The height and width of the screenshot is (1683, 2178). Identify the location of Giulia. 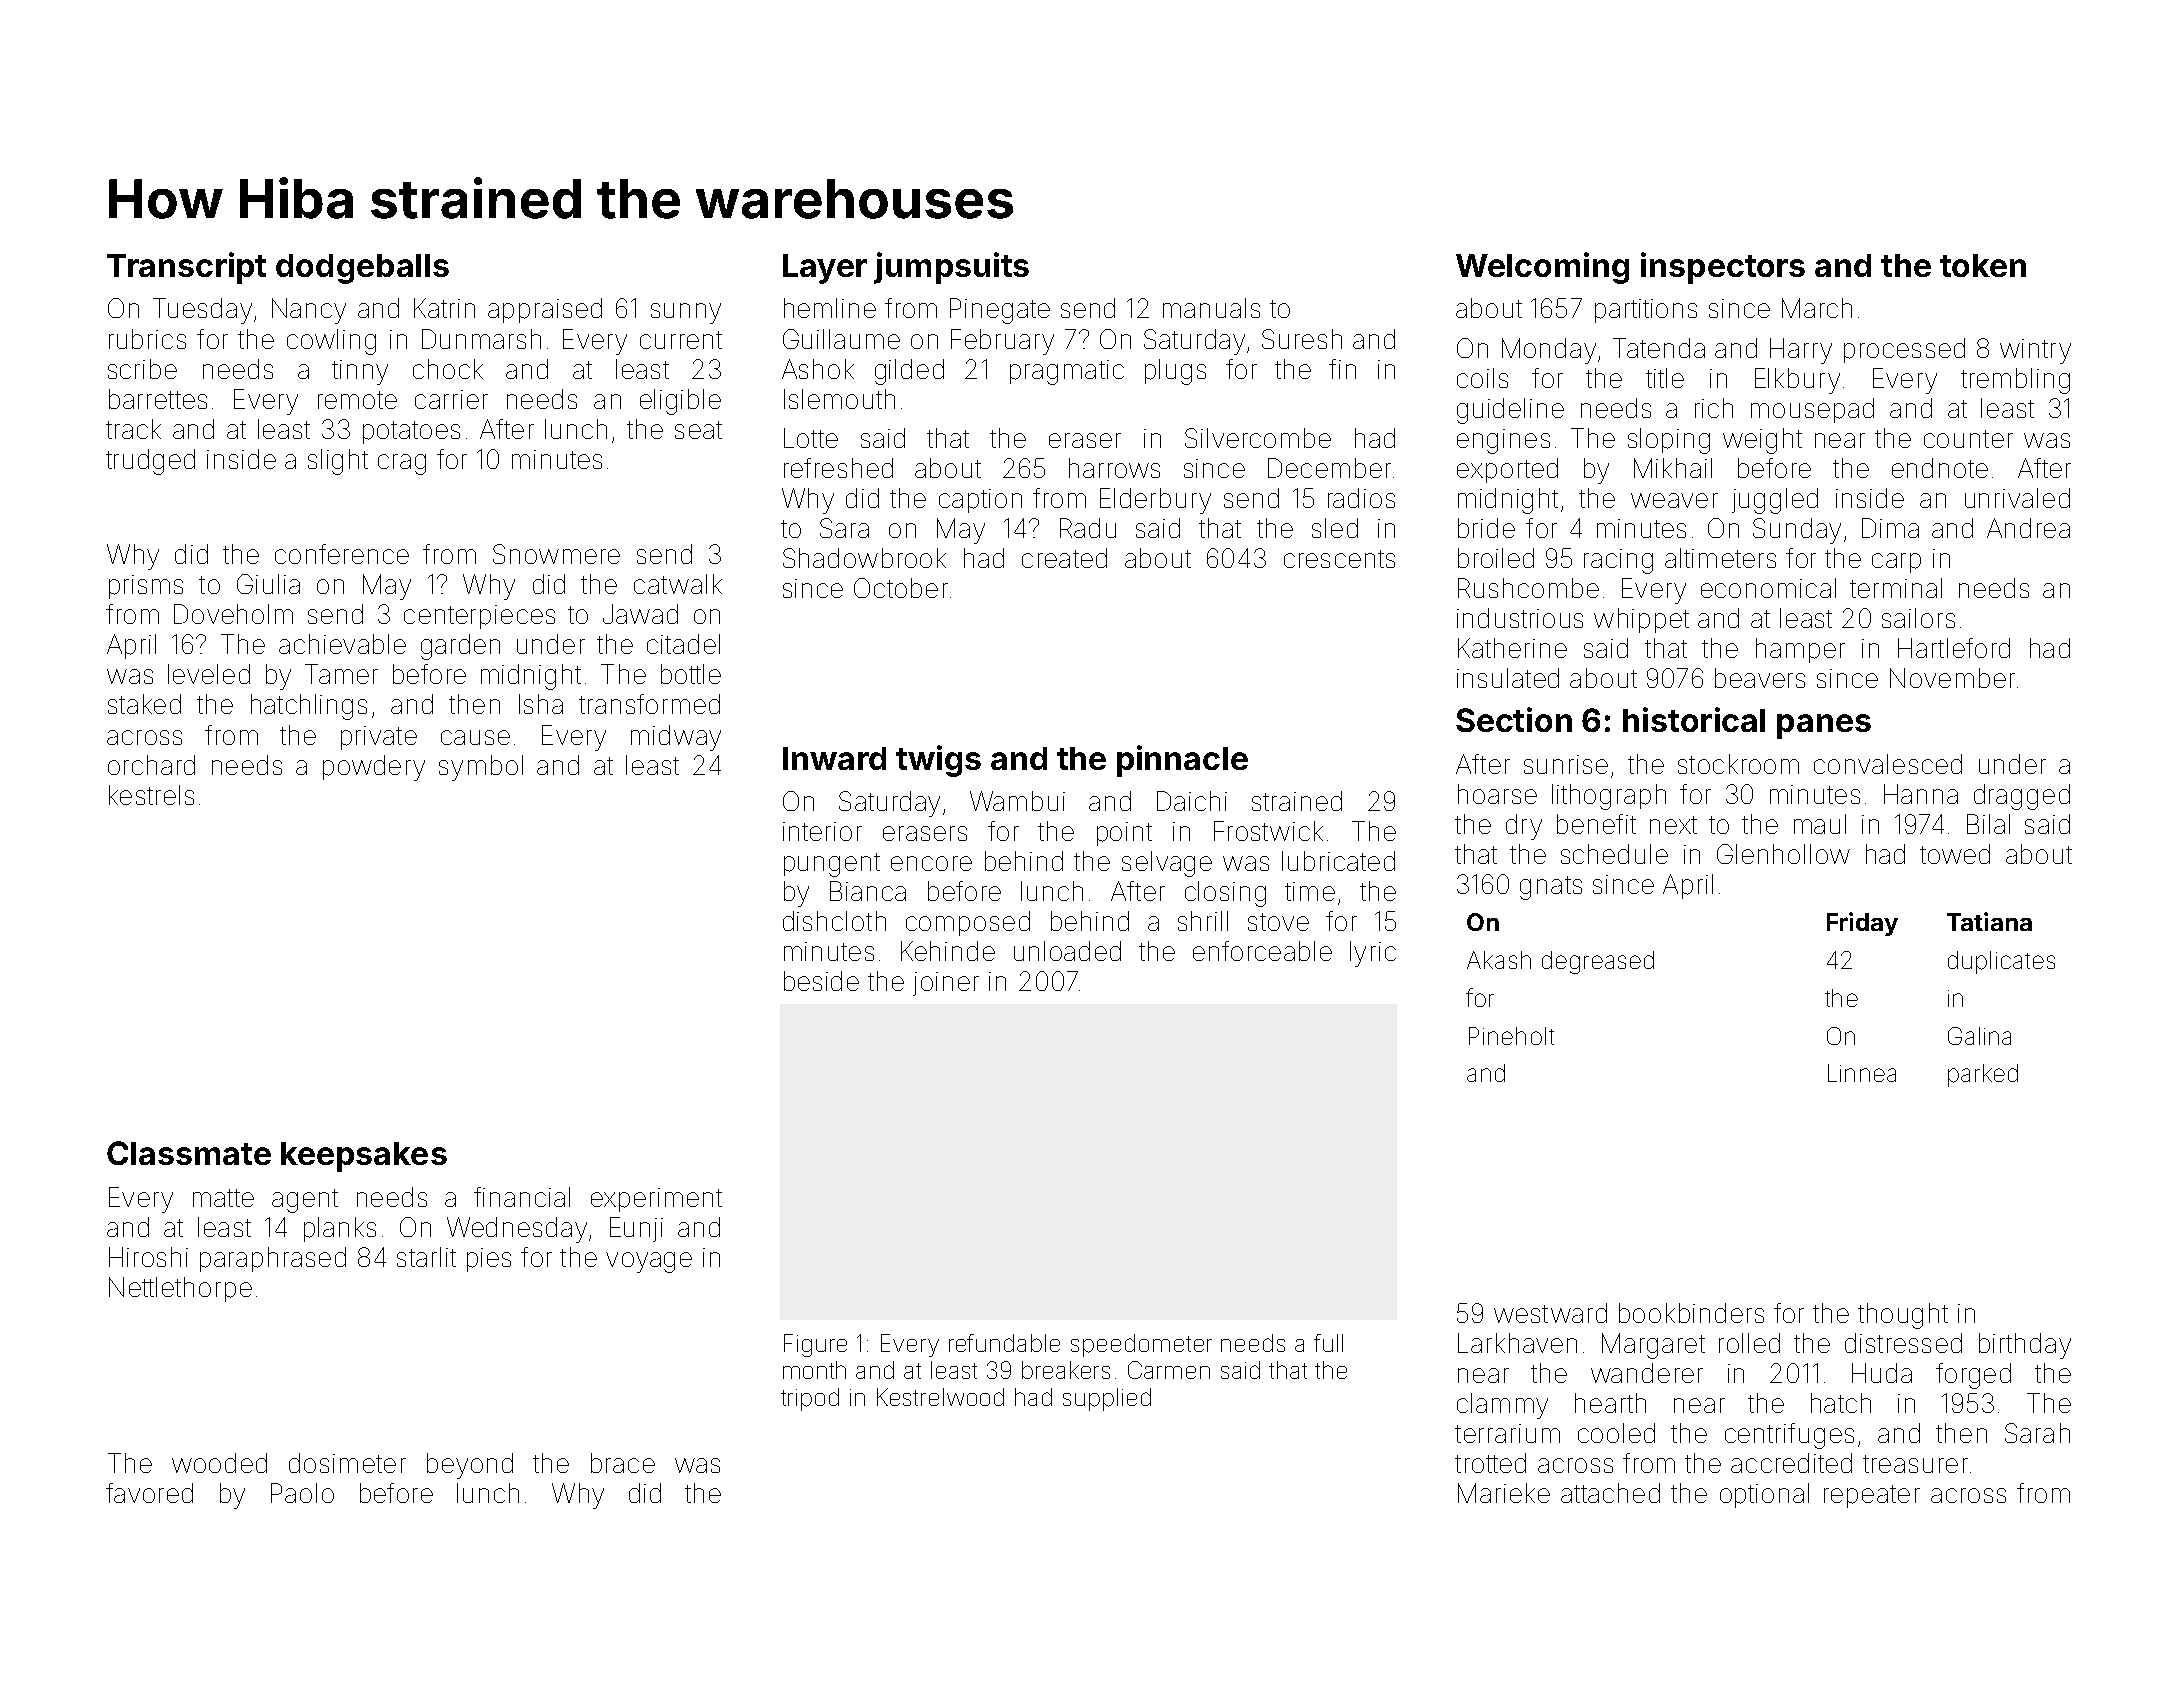
(268, 584).
